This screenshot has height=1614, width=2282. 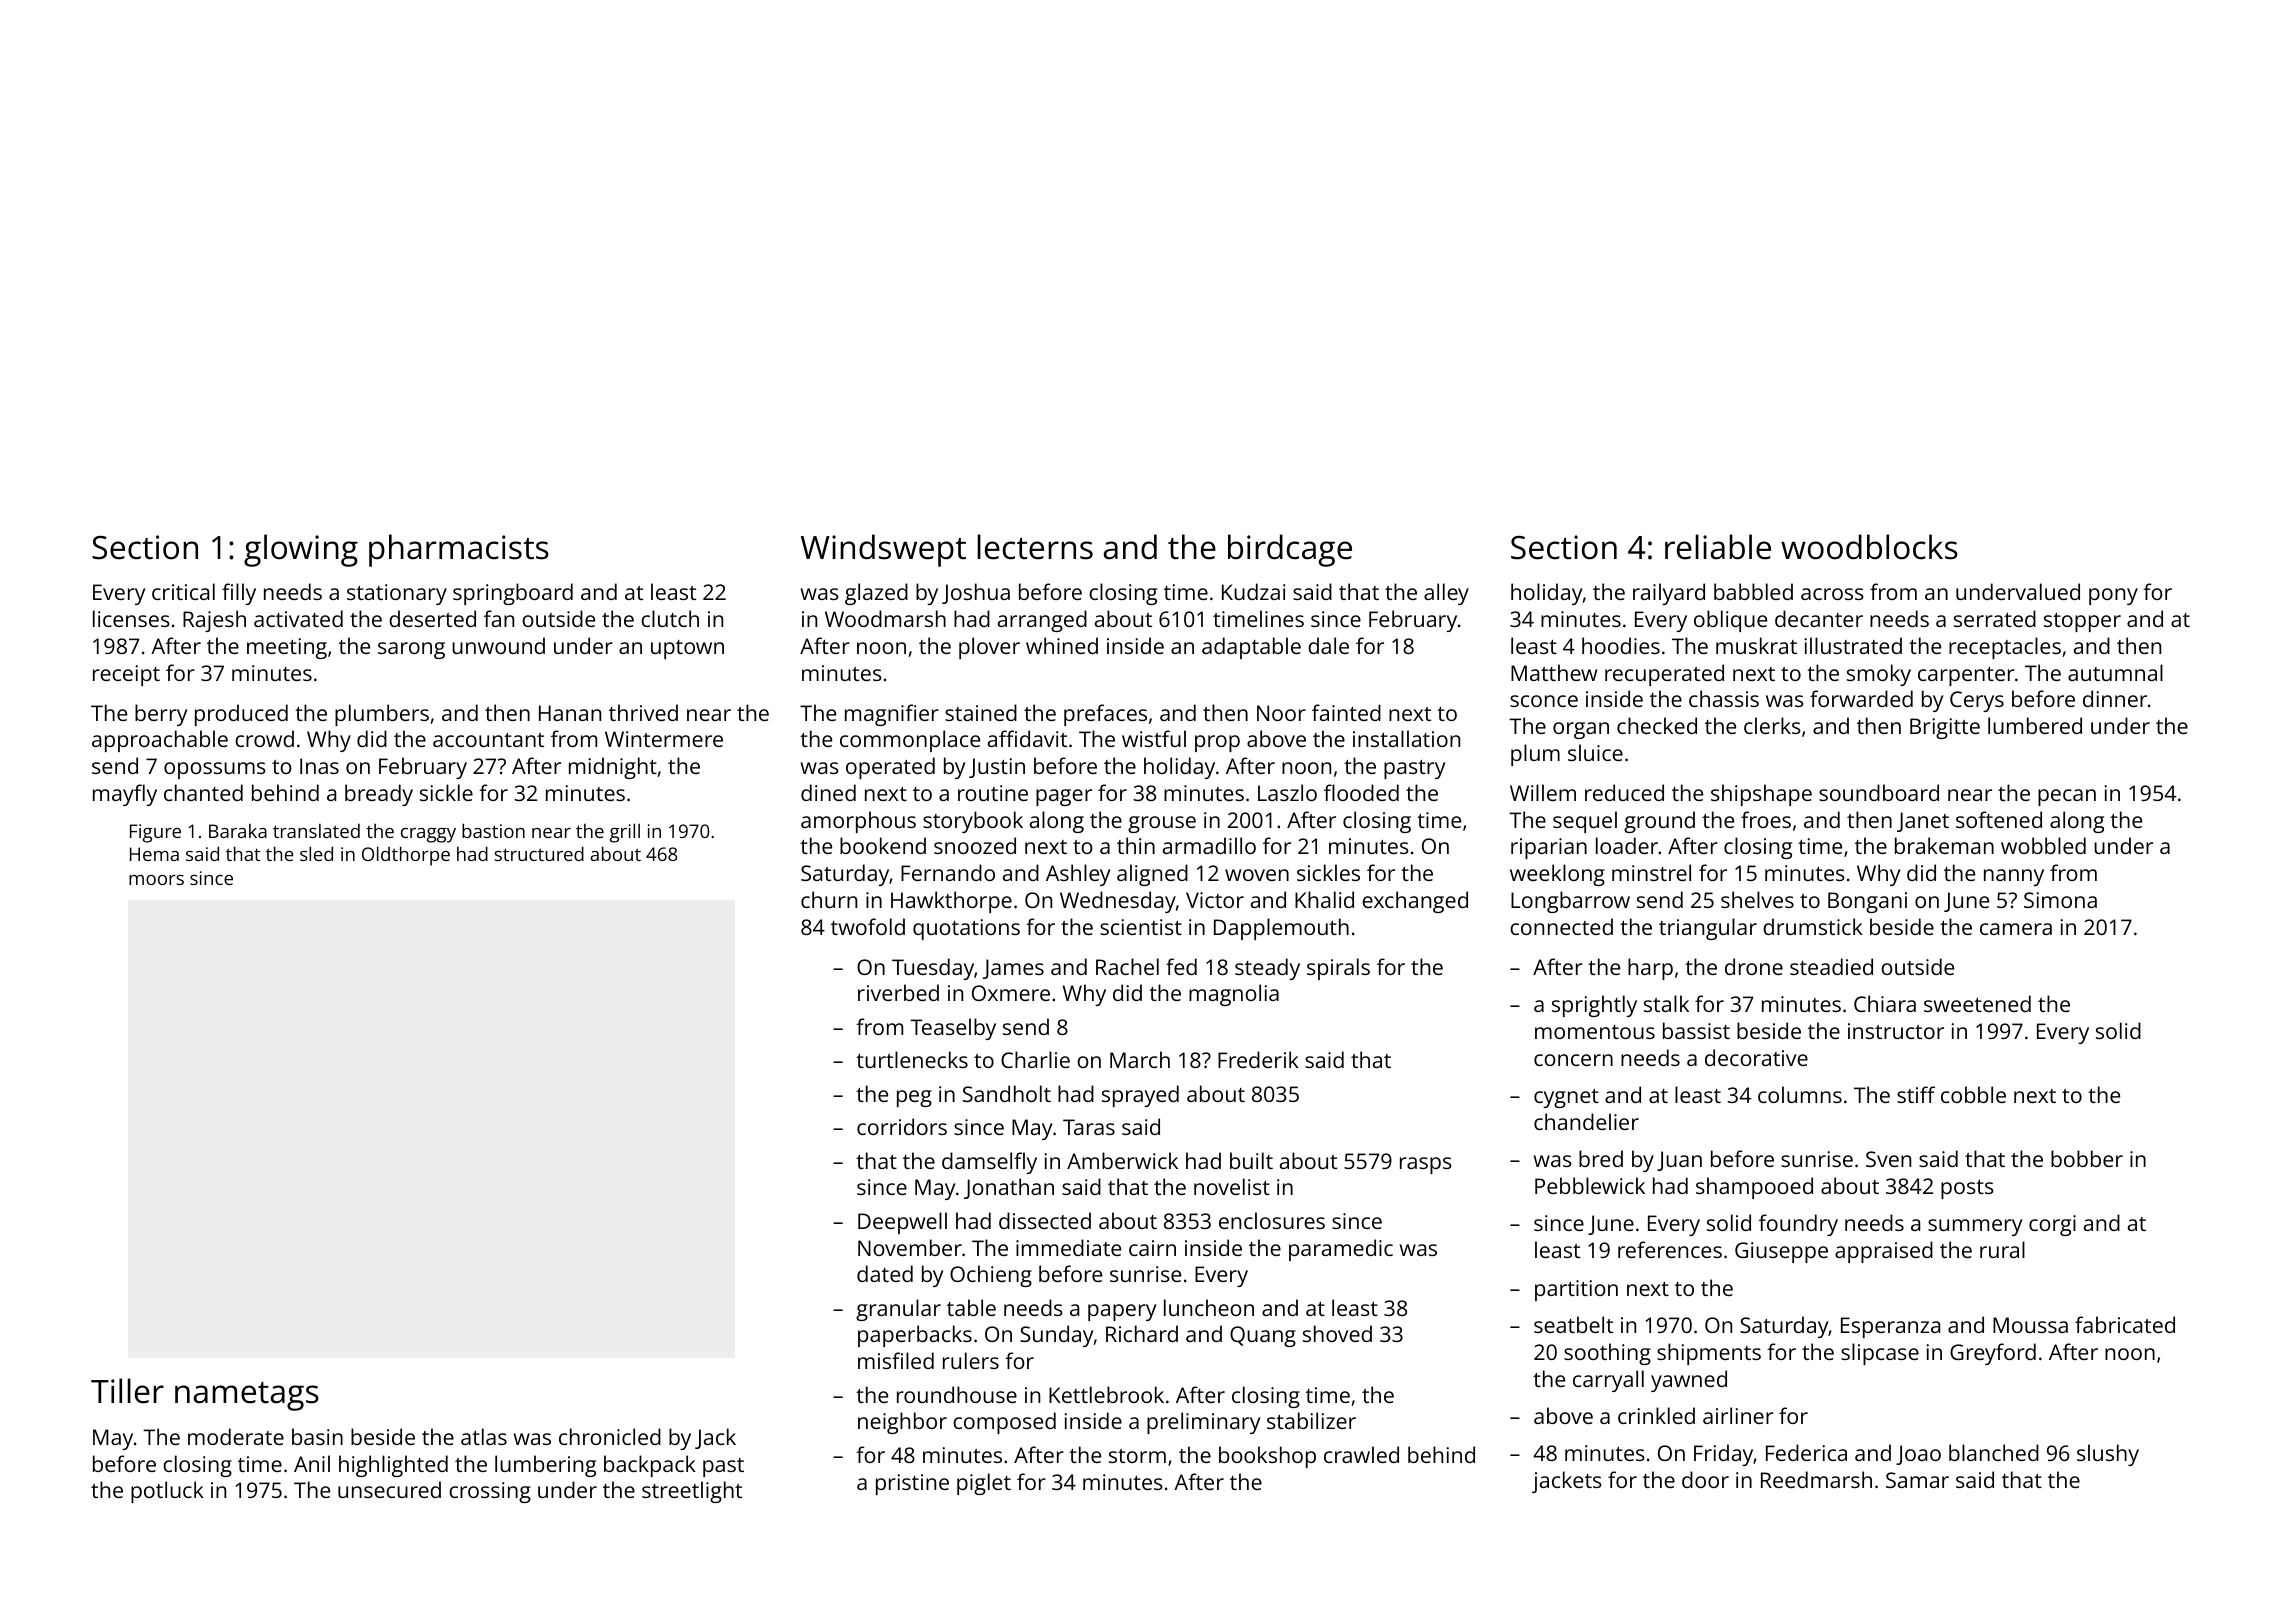 I want to click on crossing, so click(x=490, y=1492).
